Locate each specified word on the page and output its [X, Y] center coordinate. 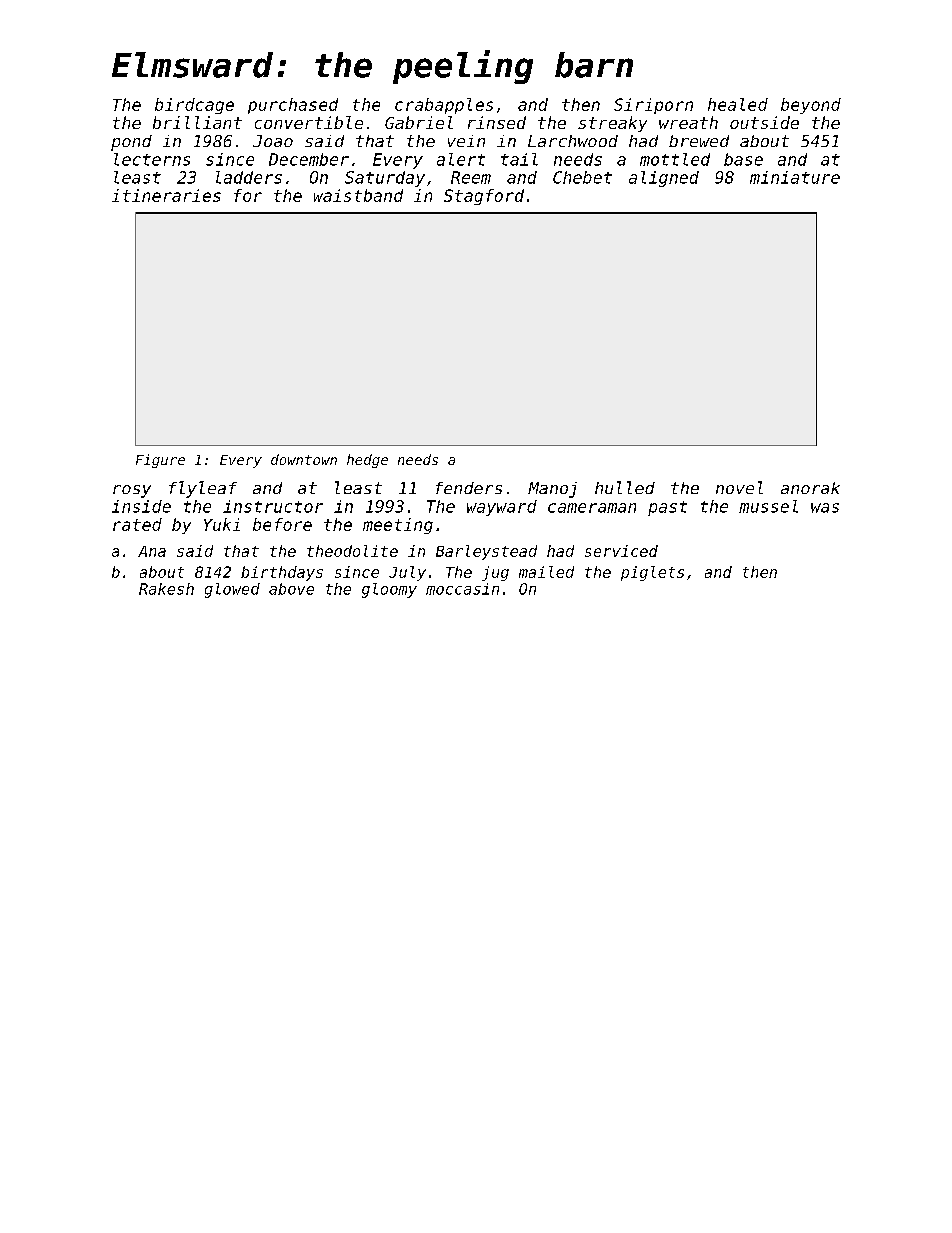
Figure [160, 461]
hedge [367, 461]
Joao [273, 141]
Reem [471, 177]
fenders [469, 488]
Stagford [484, 197]
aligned [664, 179]
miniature [795, 177]
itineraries [166, 195]
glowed [232, 590]
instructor [273, 506]
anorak [810, 488]
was [825, 508]
